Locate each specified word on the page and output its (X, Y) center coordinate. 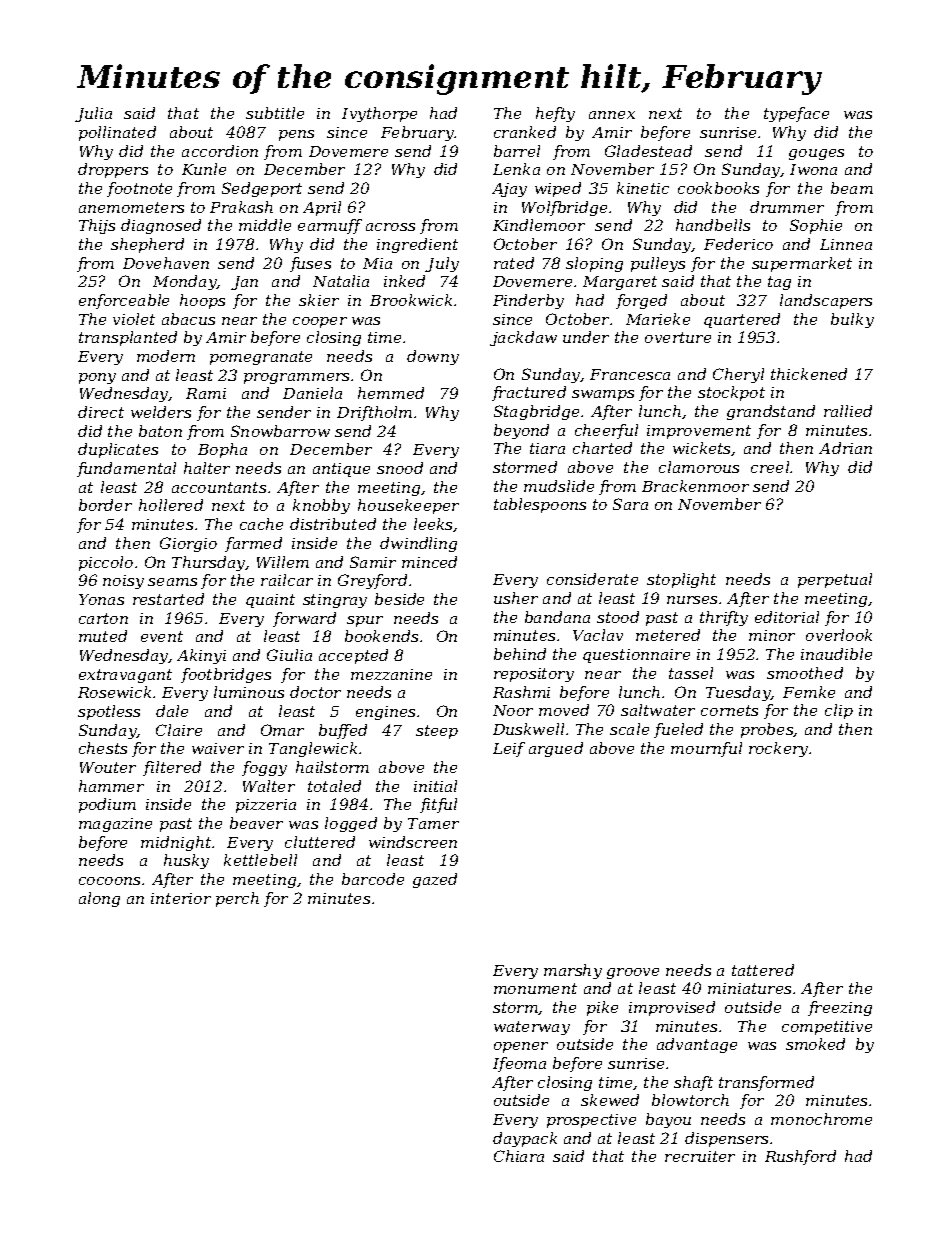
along (99, 899)
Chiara (519, 1156)
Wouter (108, 767)
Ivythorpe (379, 114)
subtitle (275, 113)
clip (839, 711)
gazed (435, 880)
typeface (796, 114)
